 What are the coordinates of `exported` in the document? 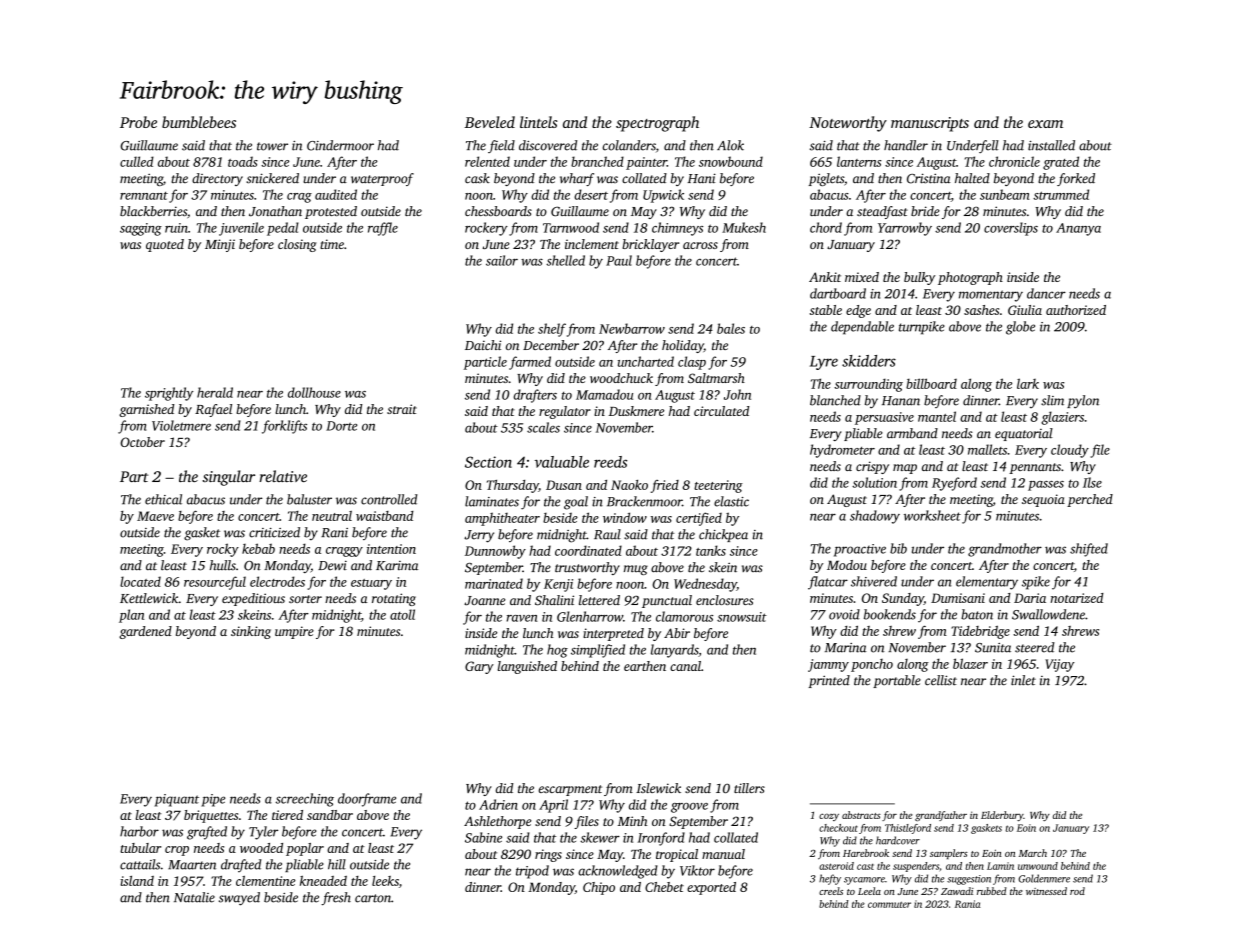 It's located at (711, 888).
